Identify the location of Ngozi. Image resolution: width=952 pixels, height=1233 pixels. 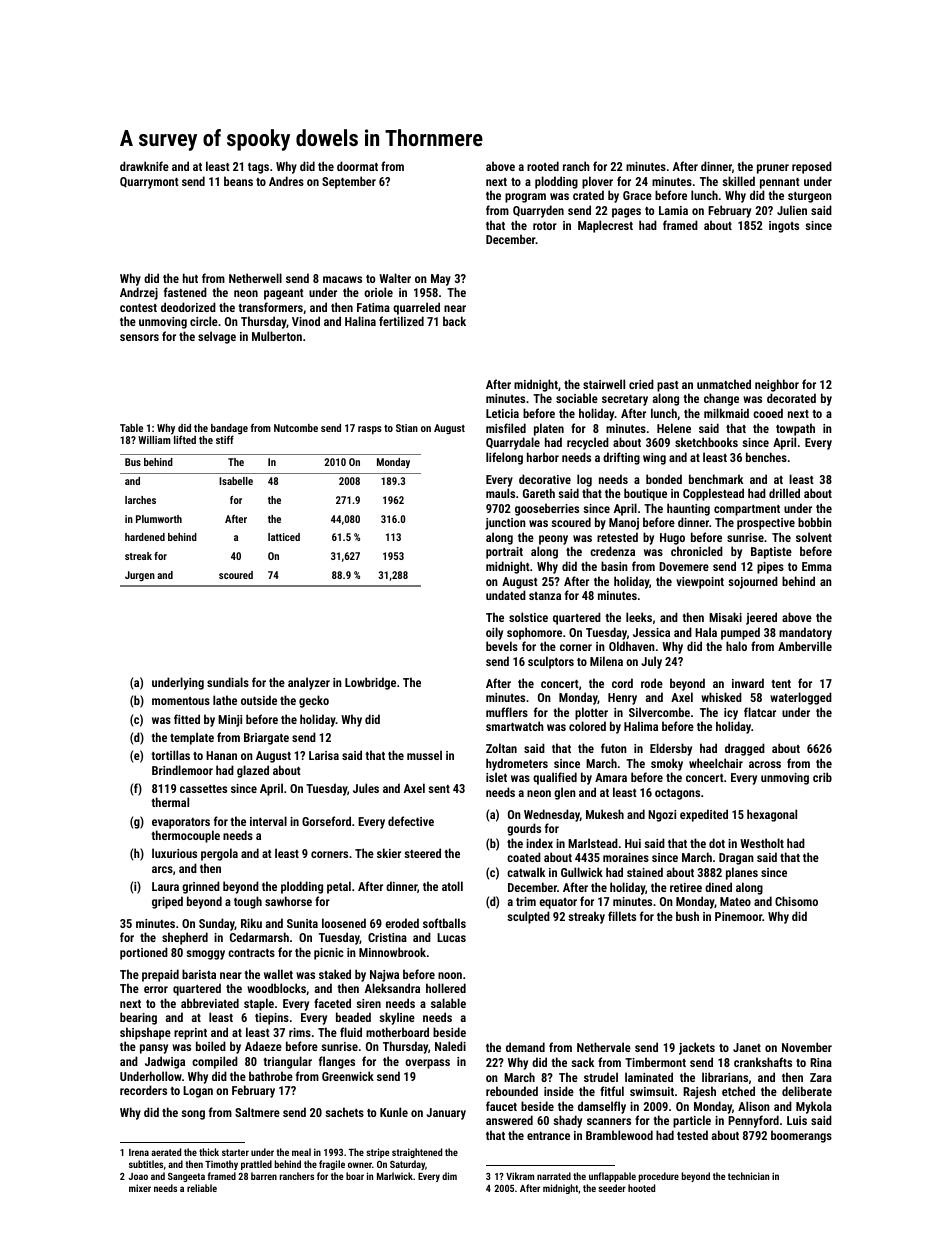
(662, 816).
